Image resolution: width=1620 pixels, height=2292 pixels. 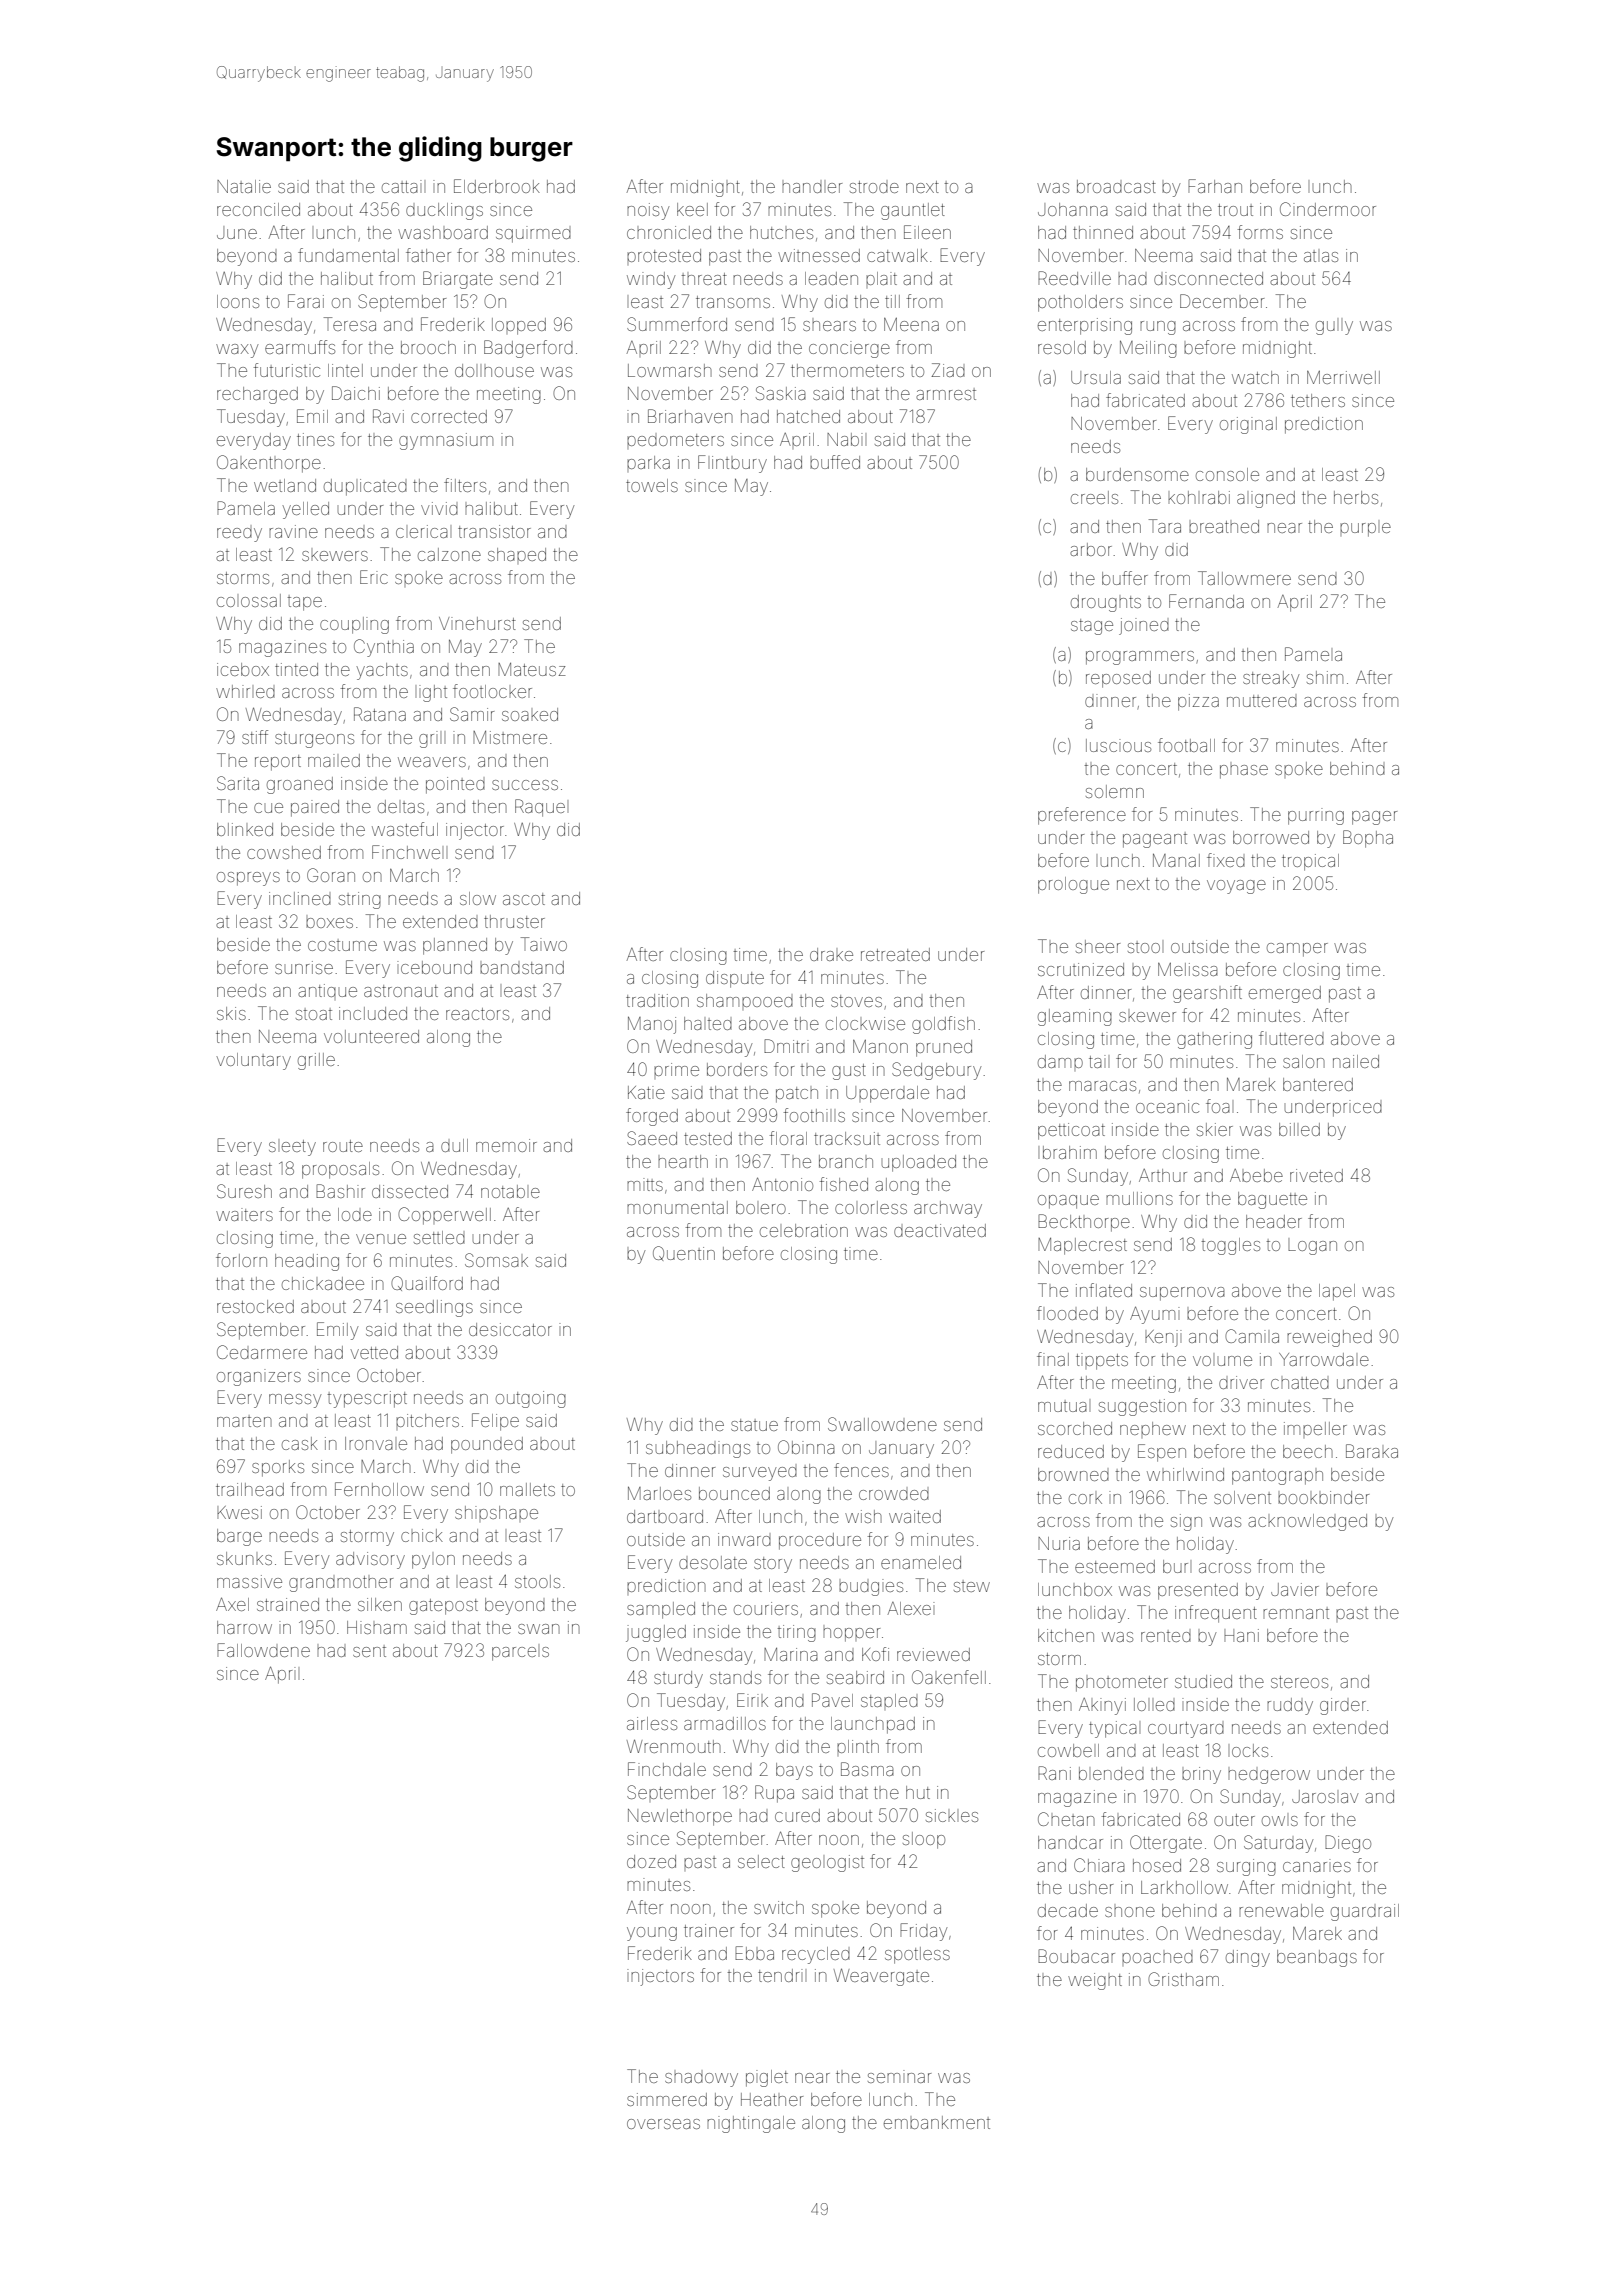 I want to click on overseas, so click(x=663, y=2124).
